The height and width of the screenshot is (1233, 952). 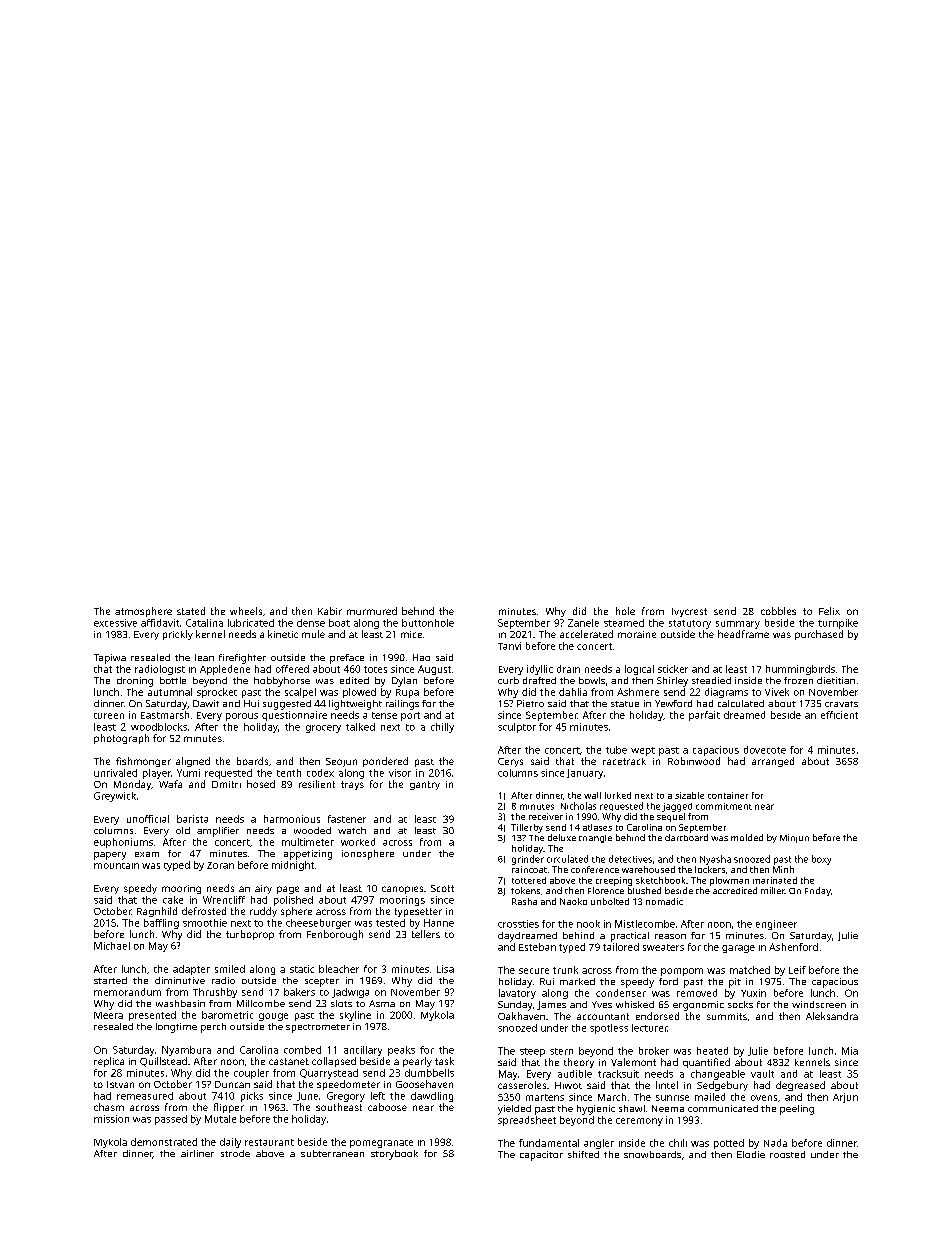 I want to click on stated, so click(x=191, y=611).
